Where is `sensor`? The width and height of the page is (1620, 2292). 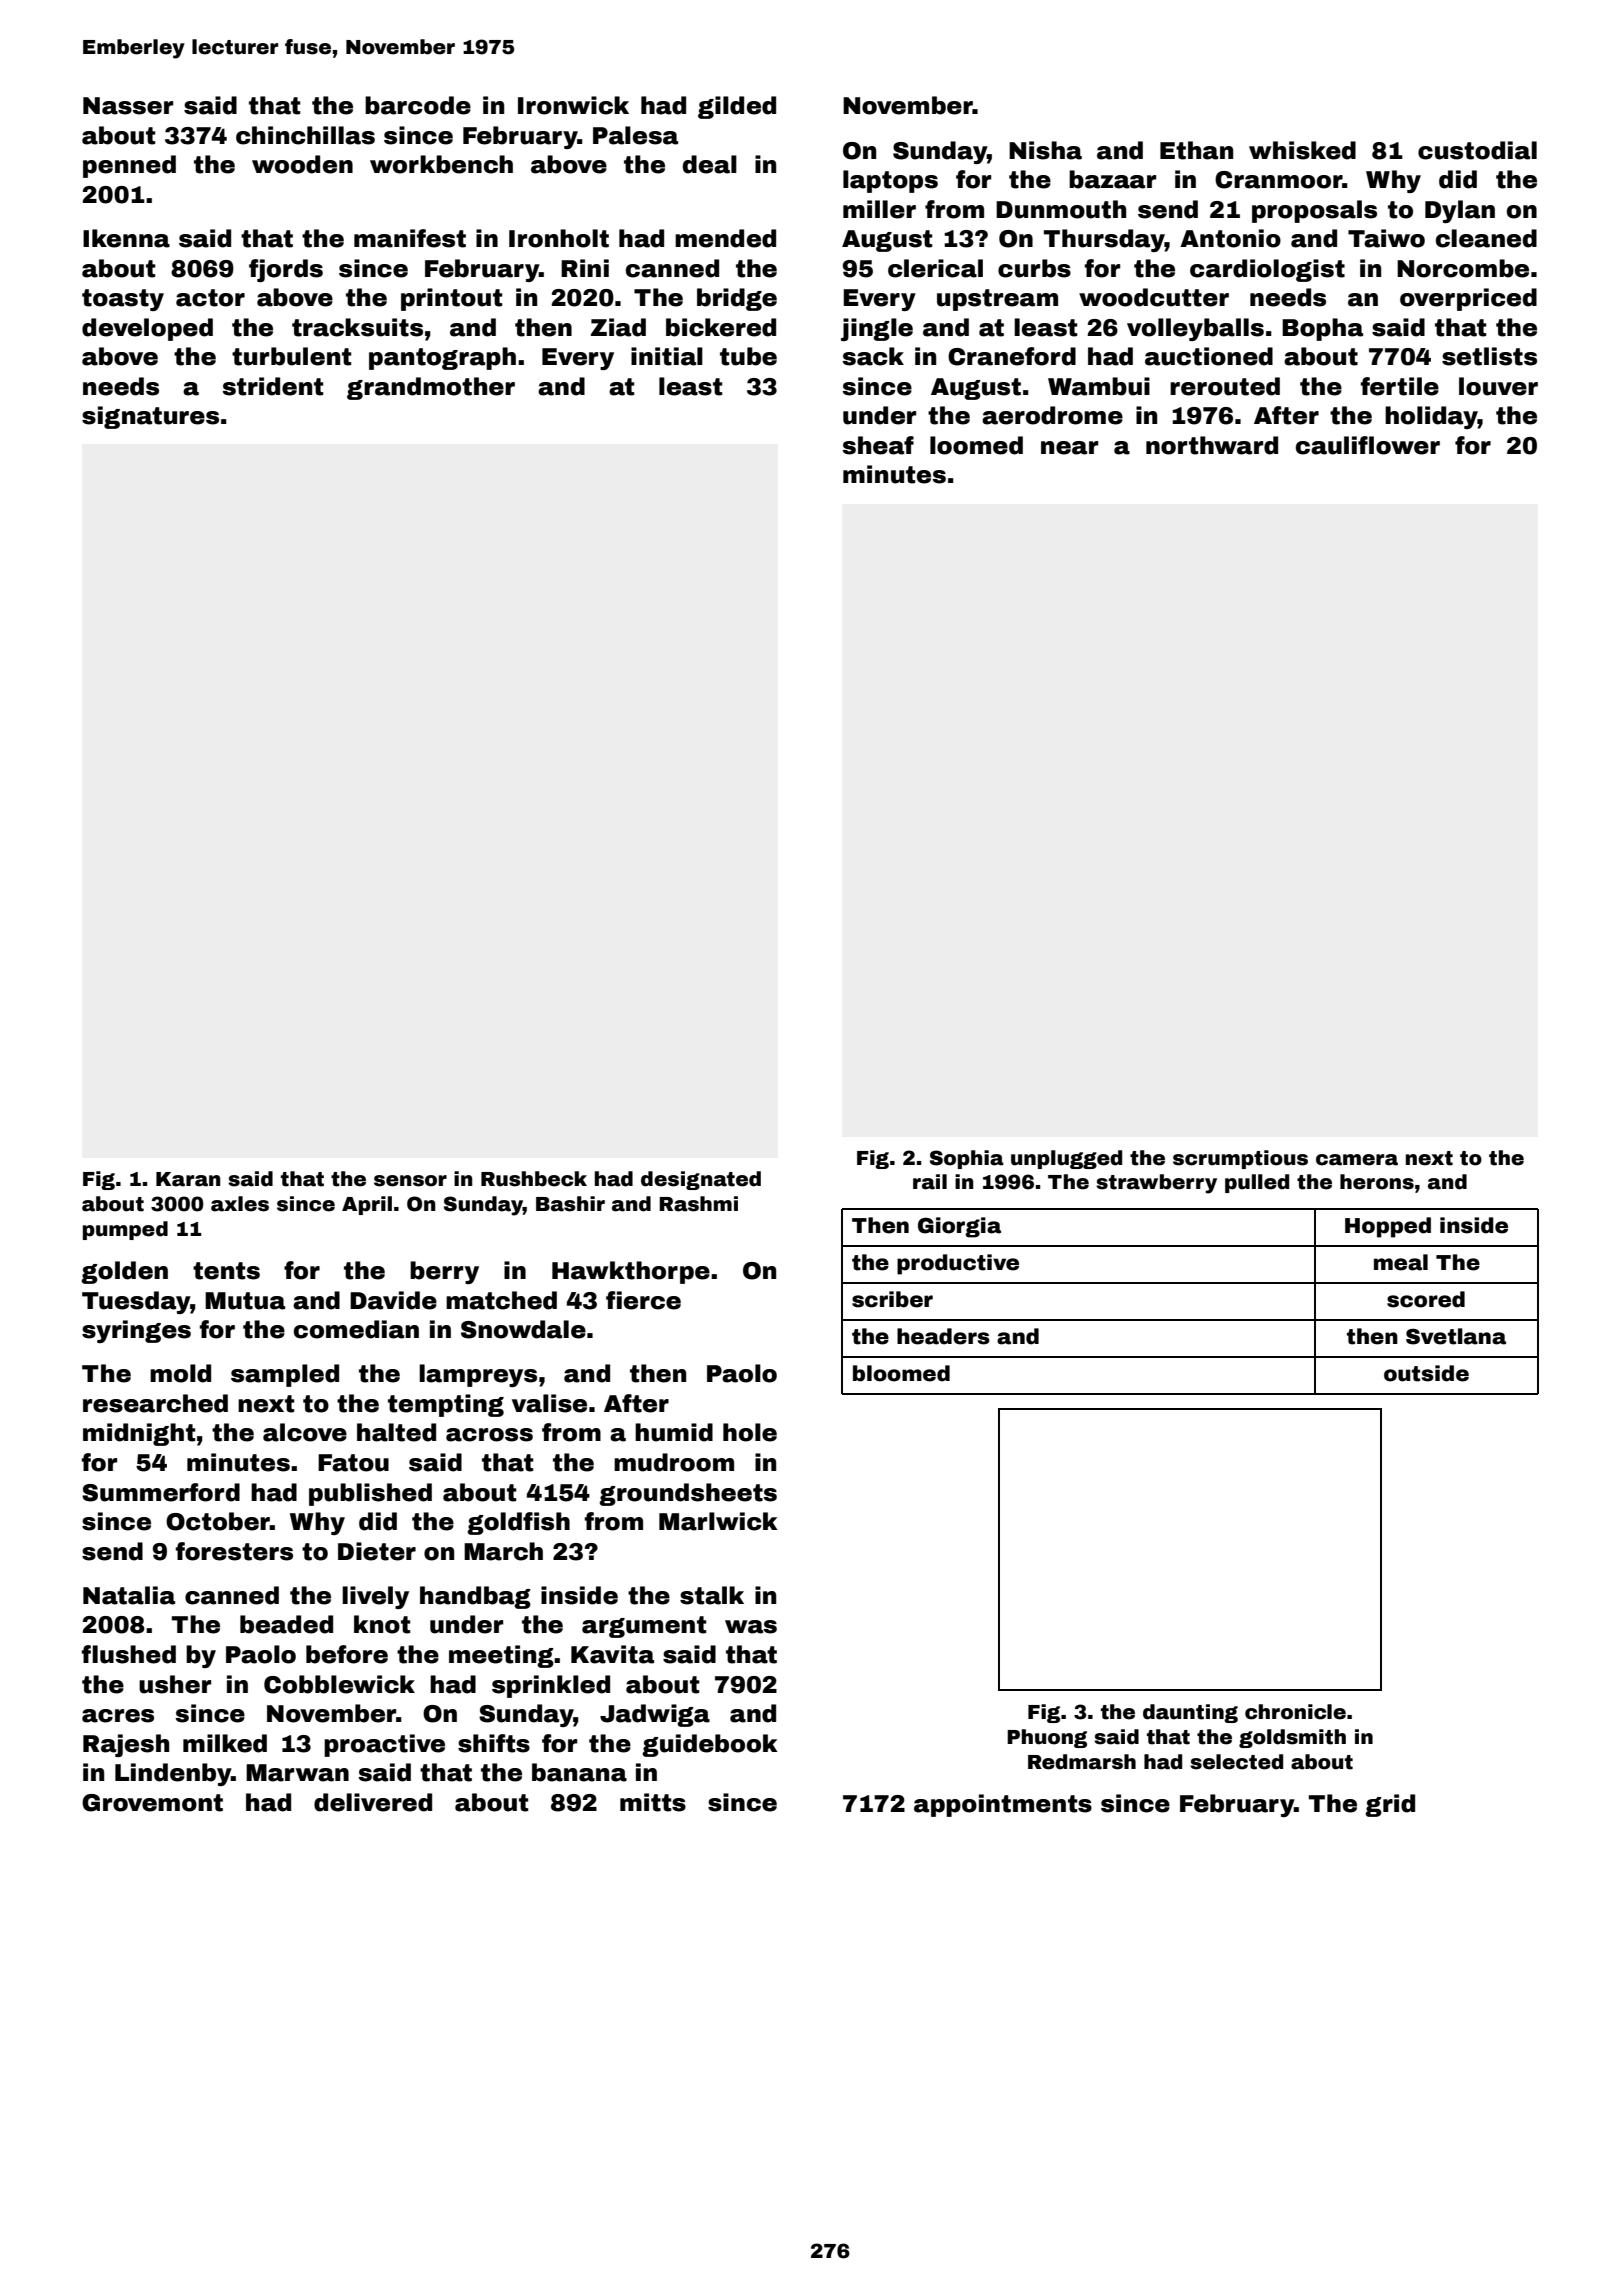
sensor is located at coordinates (410, 1181).
